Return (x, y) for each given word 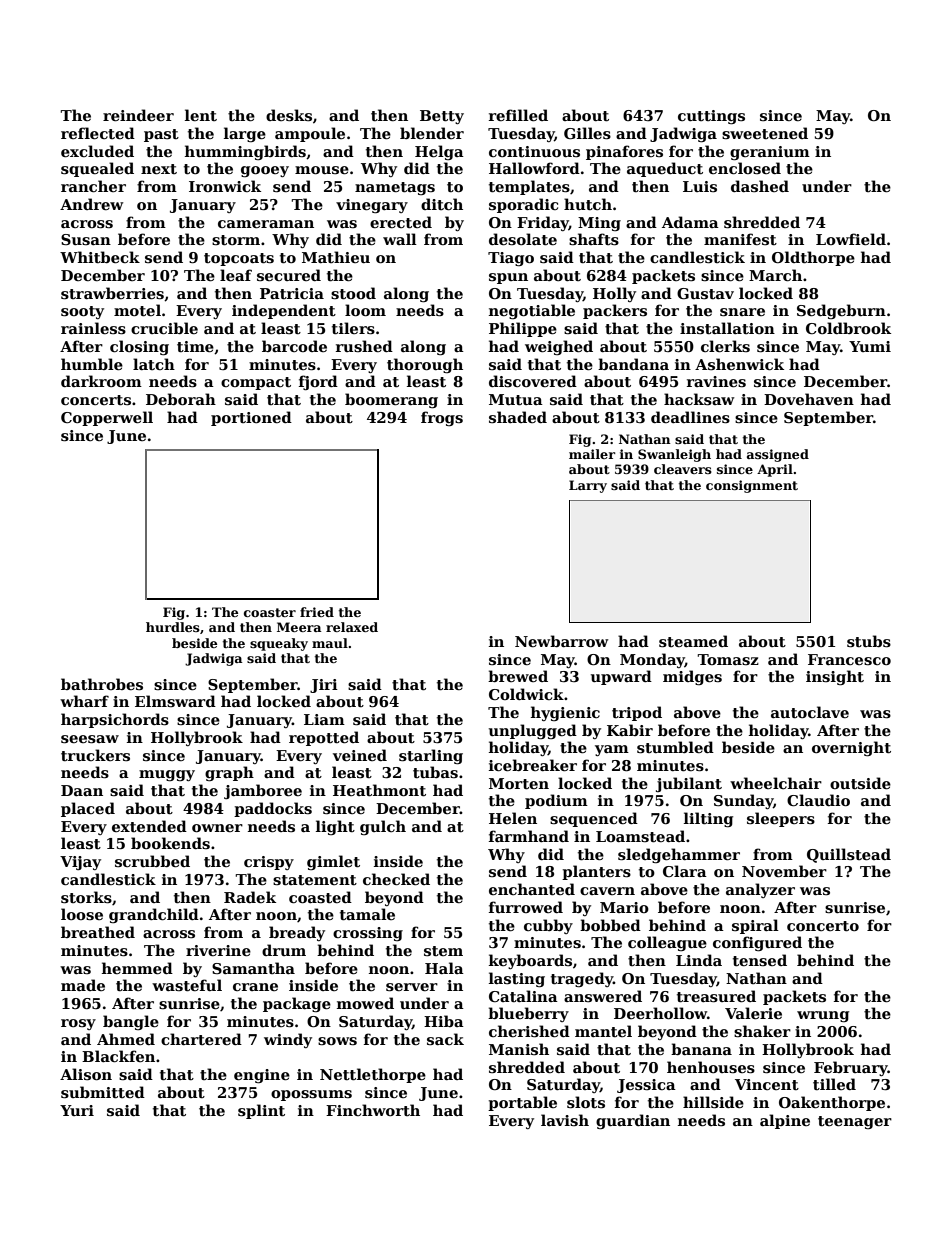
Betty (442, 117)
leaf (236, 275)
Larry (588, 486)
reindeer (138, 115)
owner (217, 828)
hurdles (173, 627)
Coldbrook (848, 328)
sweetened (765, 133)
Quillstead (849, 855)
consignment (752, 486)
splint (261, 1111)
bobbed (610, 925)
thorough (425, 365)
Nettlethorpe (373, 1075)
